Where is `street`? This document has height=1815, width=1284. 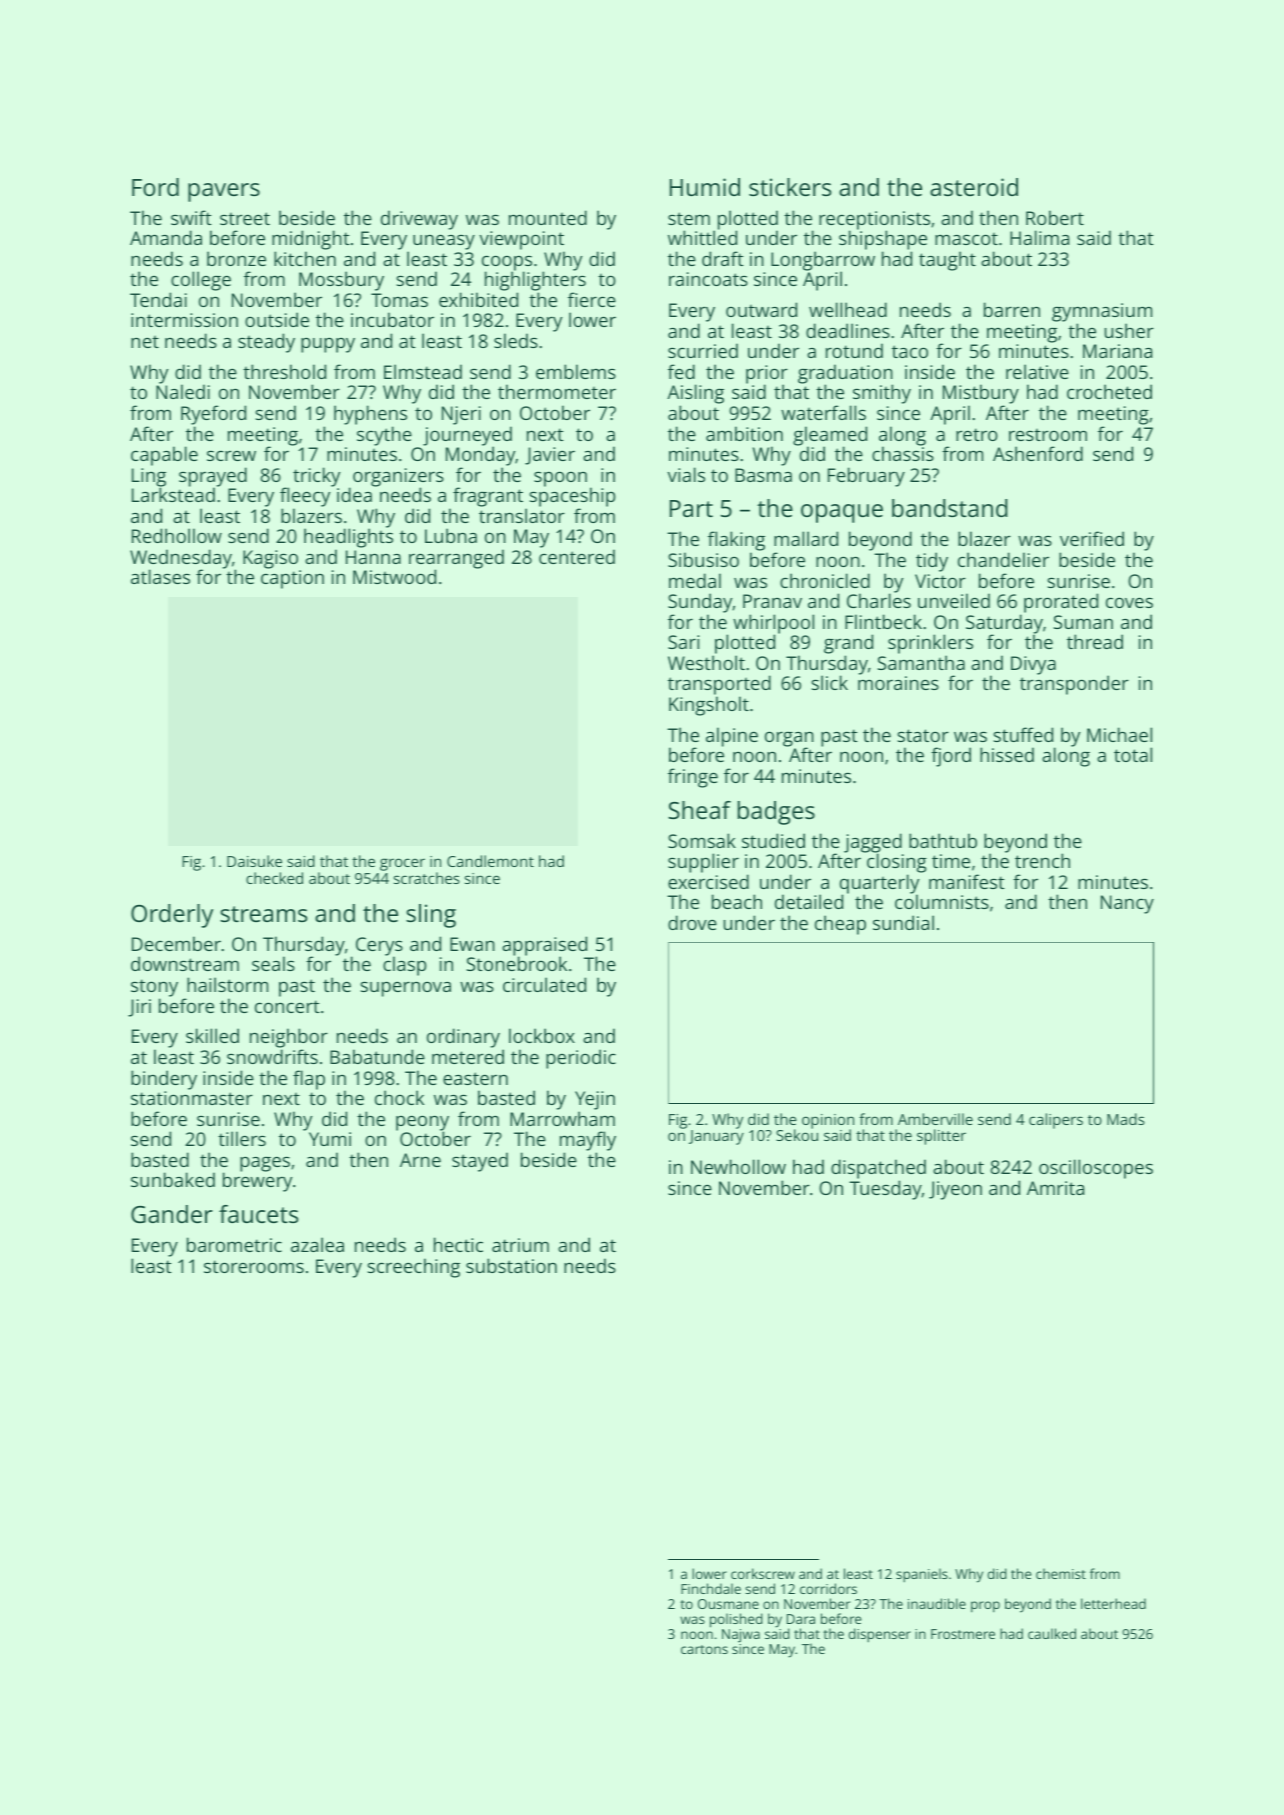 street is located at coordinates (245, 218).
